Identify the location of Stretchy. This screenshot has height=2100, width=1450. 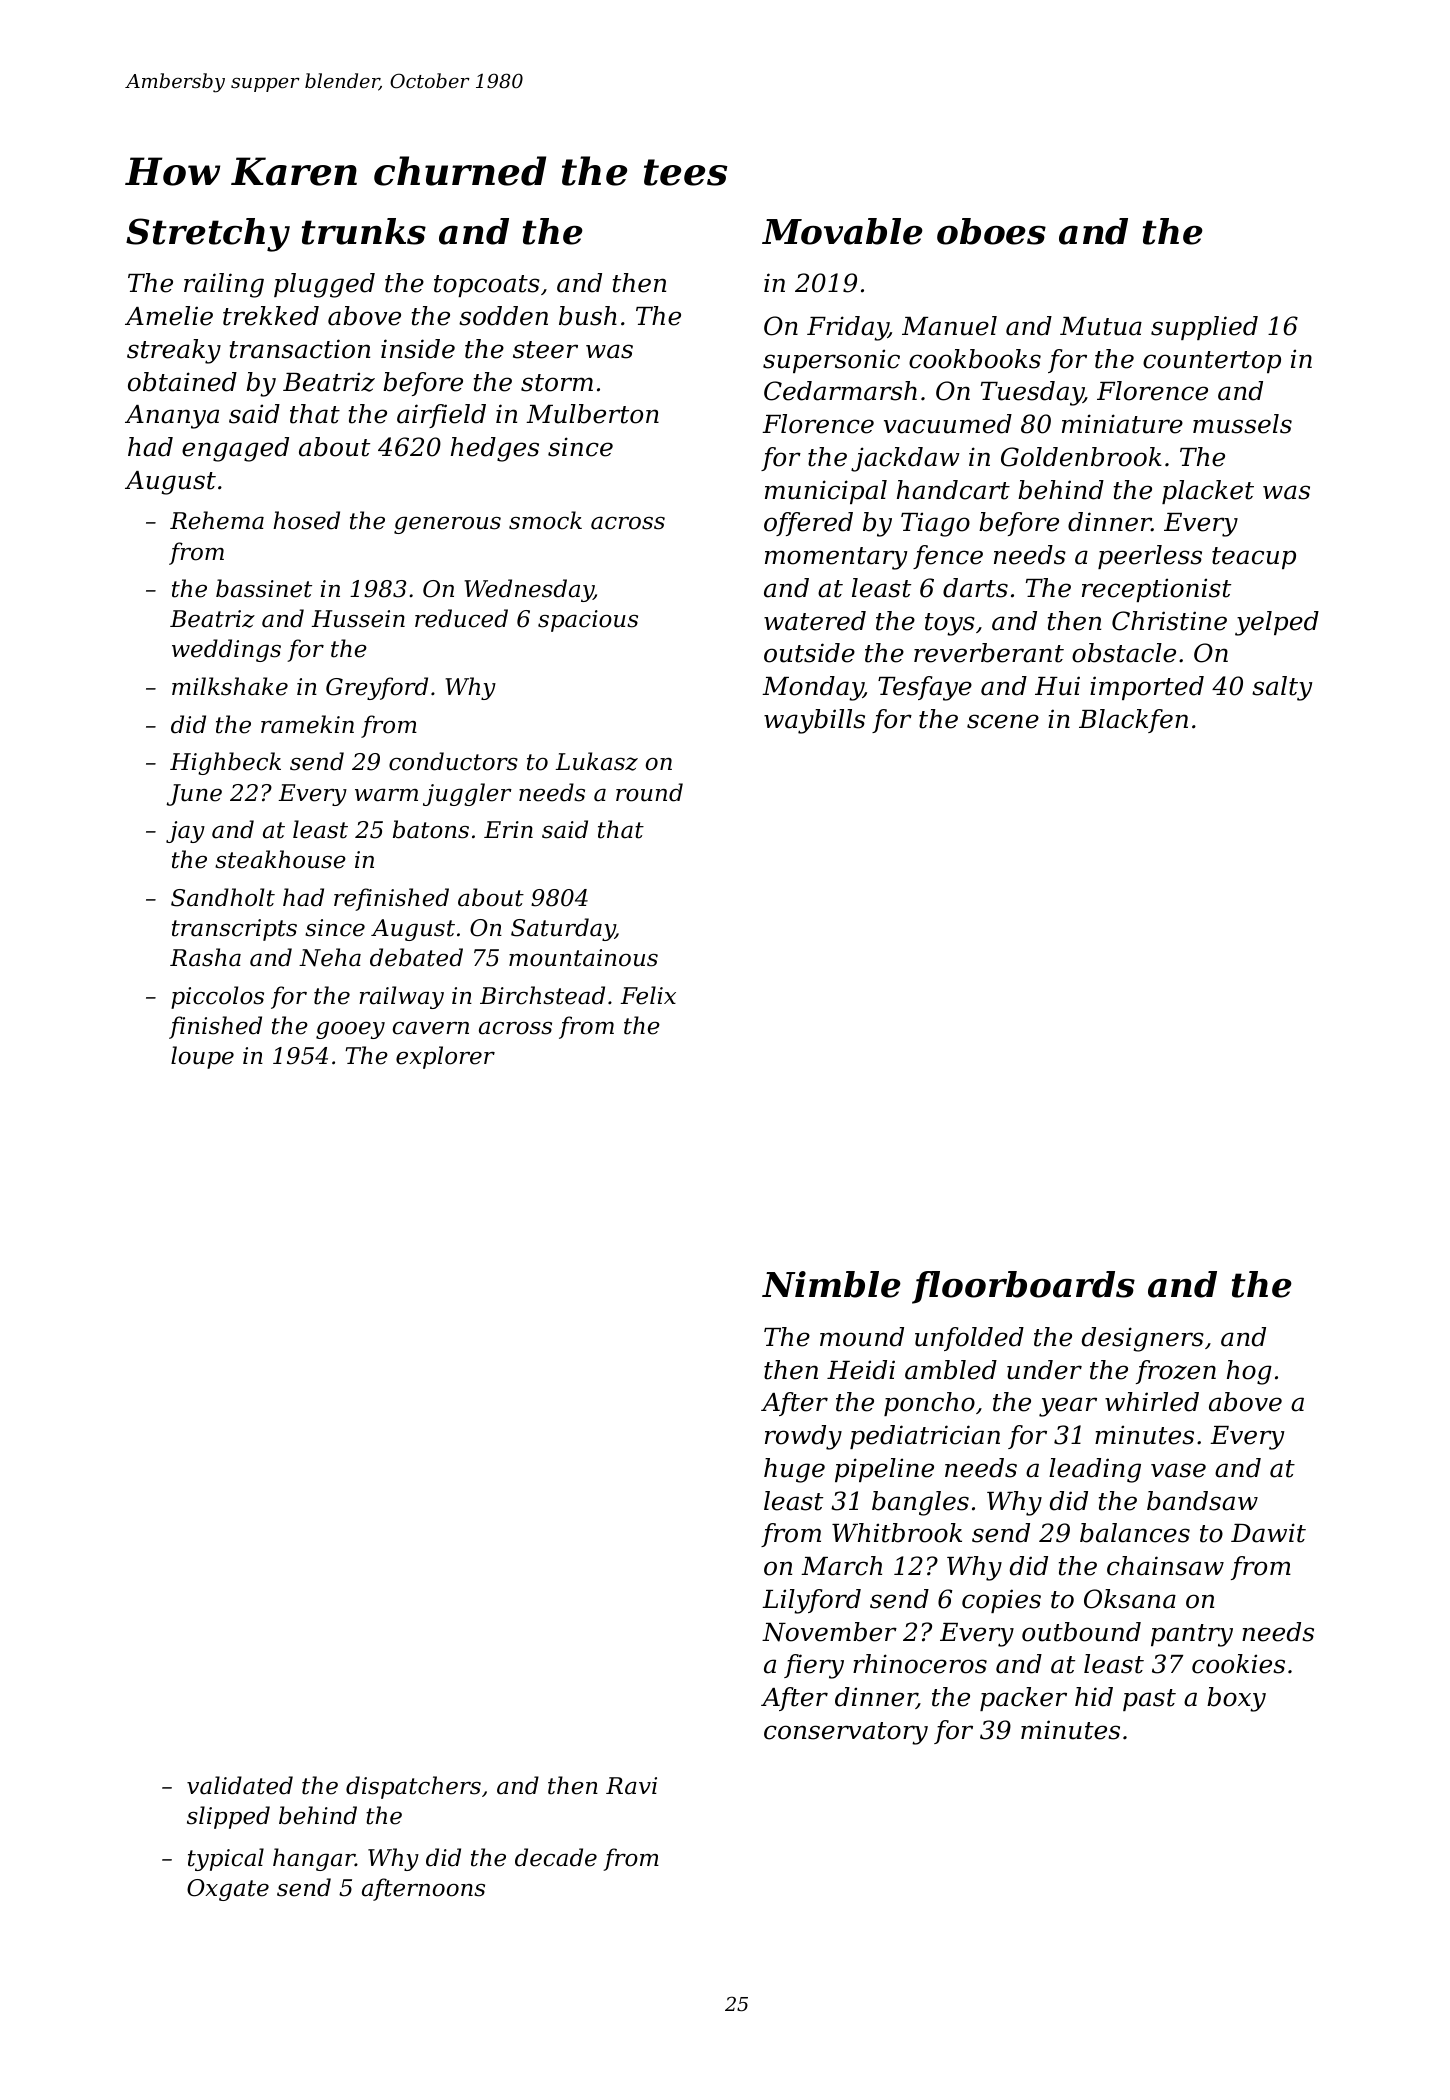
(208, 235).
